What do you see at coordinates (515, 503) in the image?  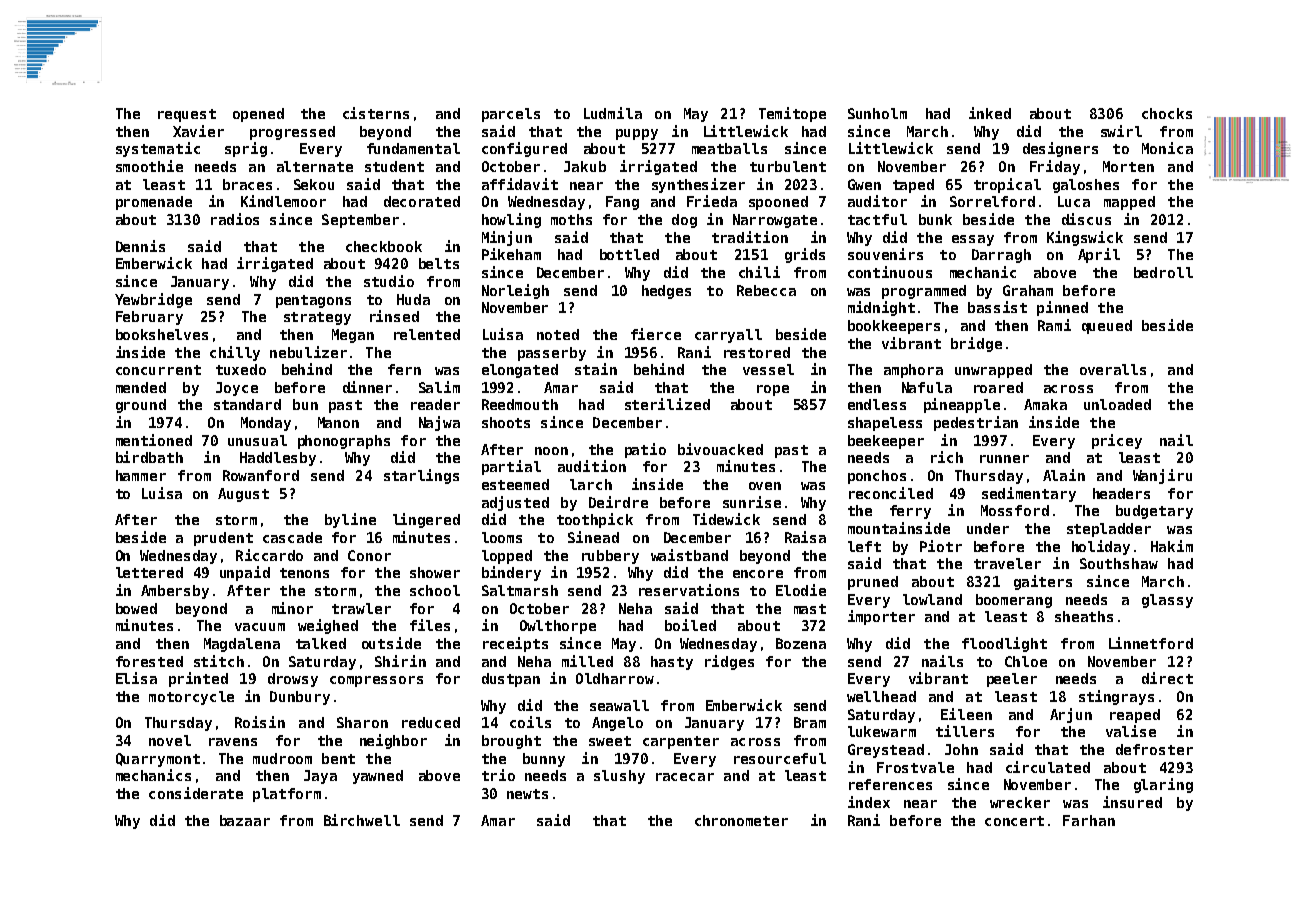 I see `adjusted` at bounding box center [515, 503].
